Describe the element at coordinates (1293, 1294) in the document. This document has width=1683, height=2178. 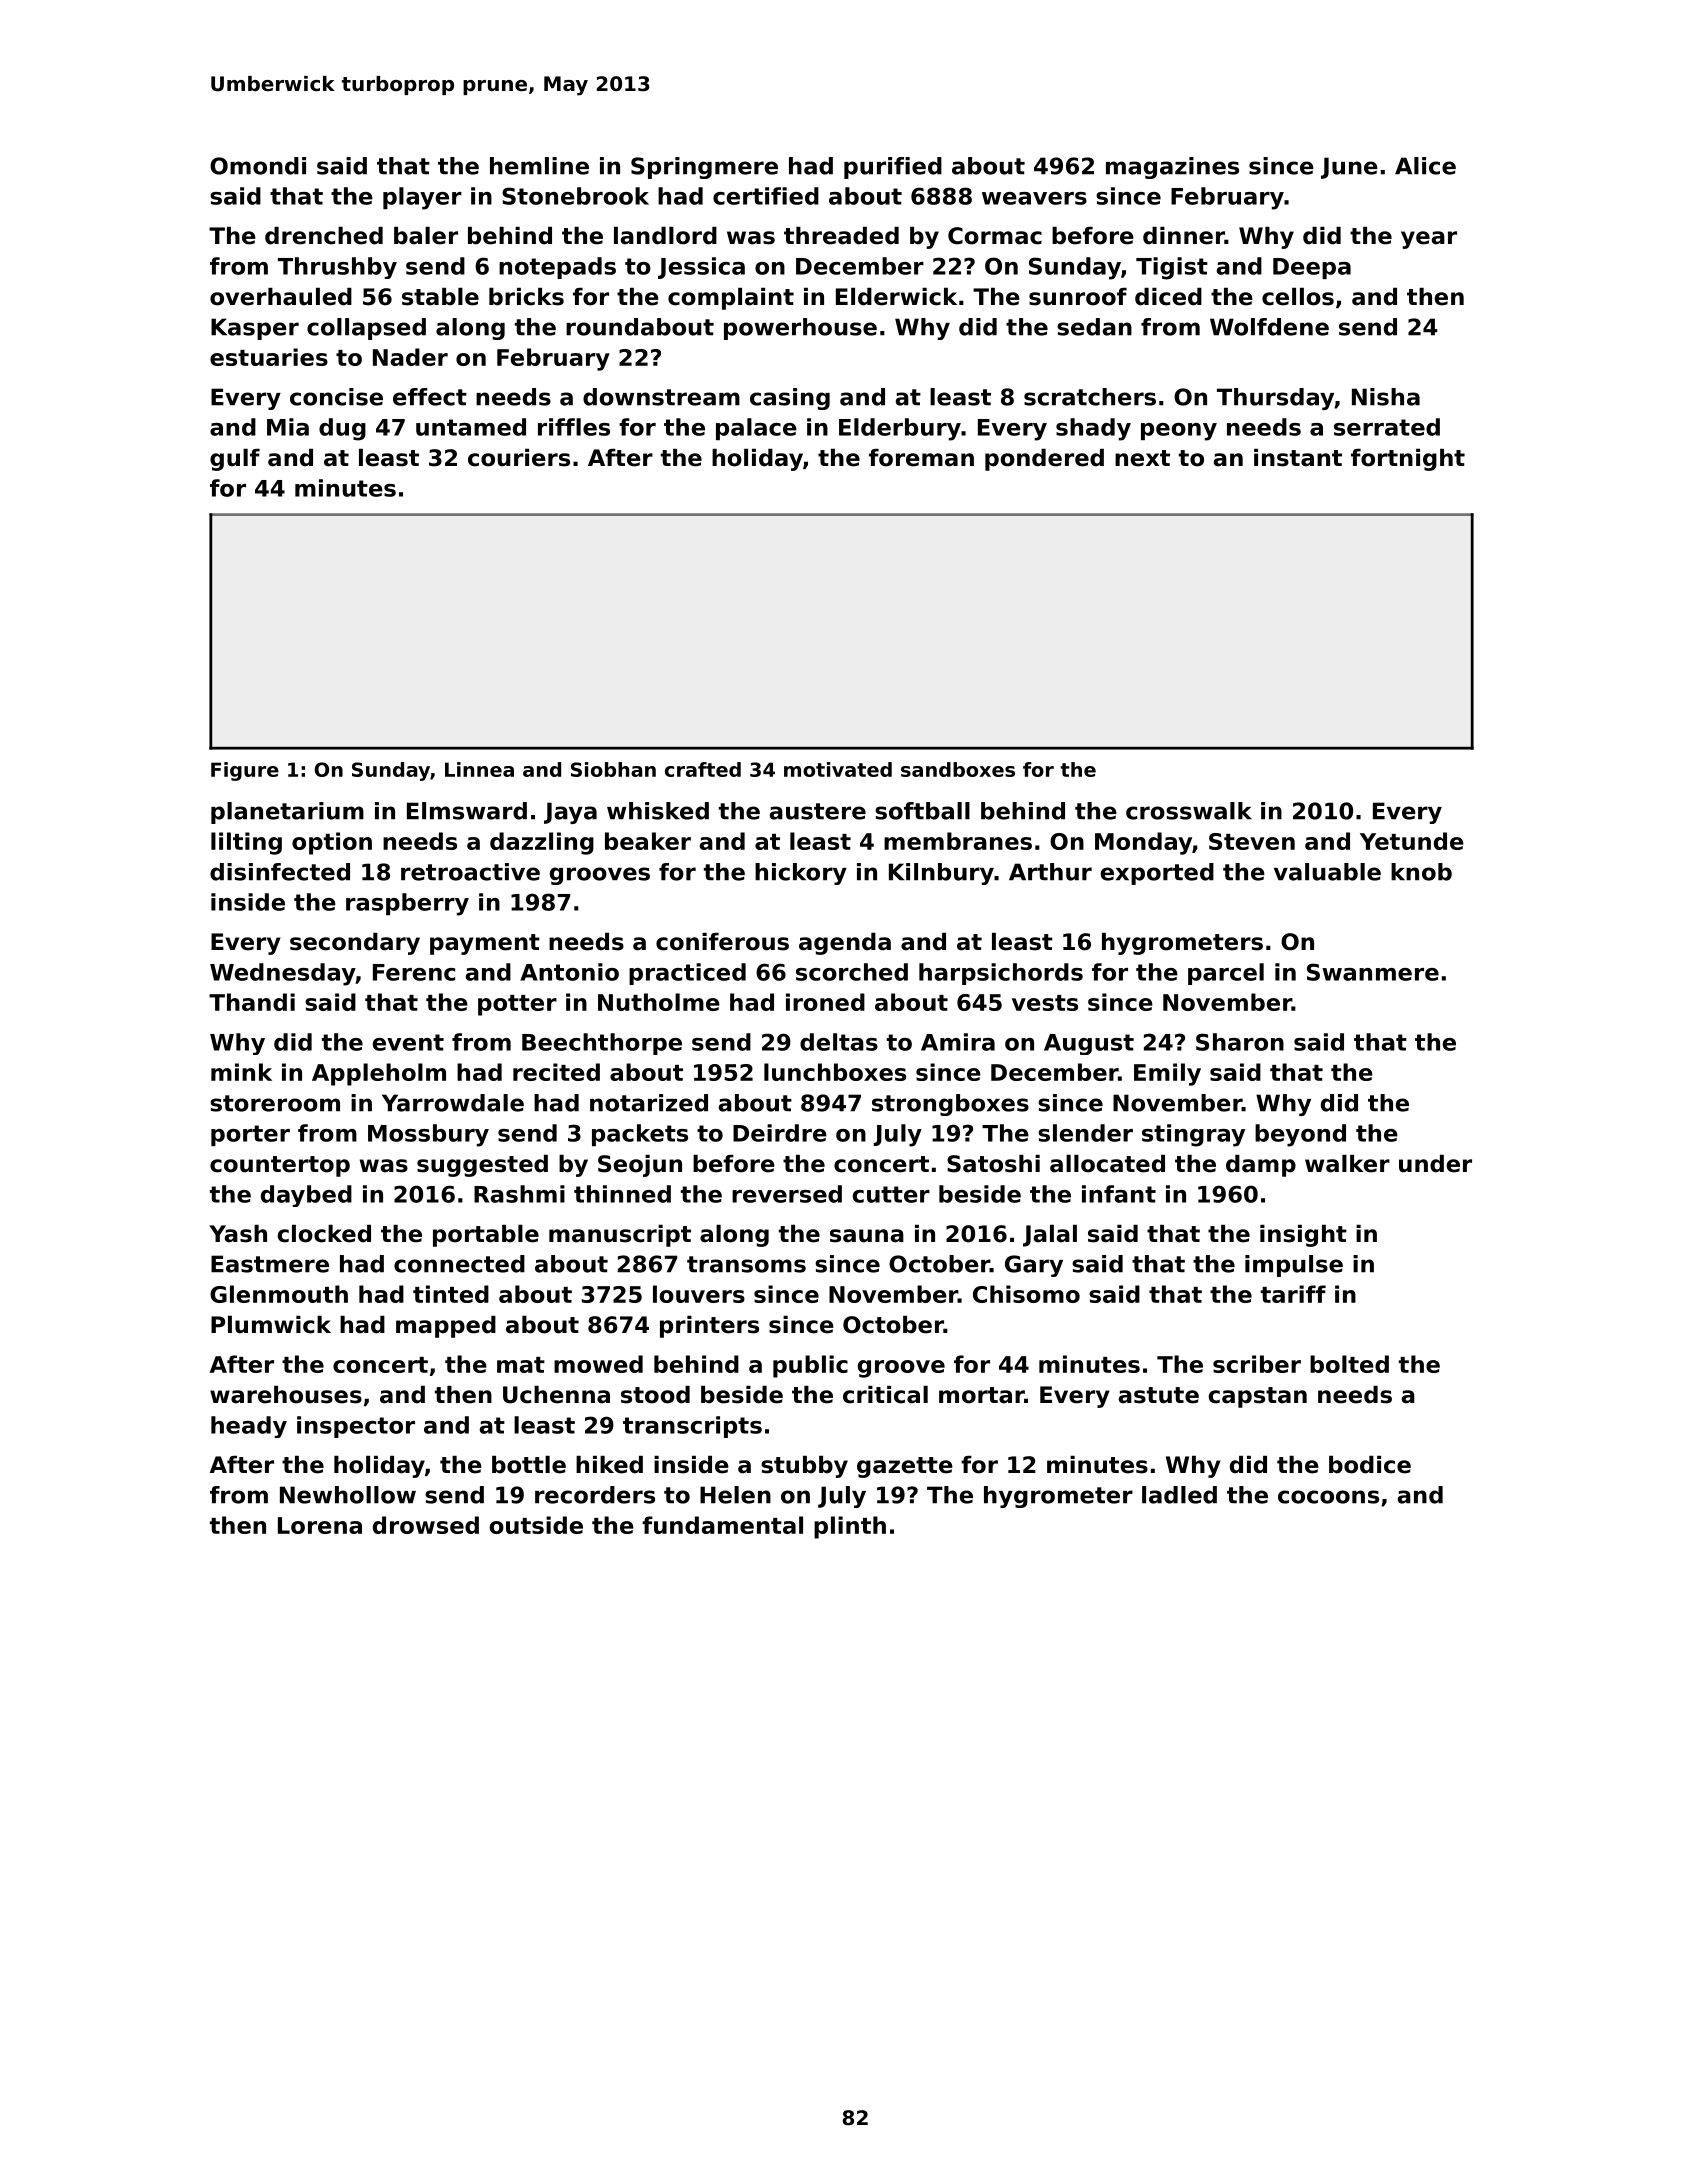
I see `tariff` at that location.
